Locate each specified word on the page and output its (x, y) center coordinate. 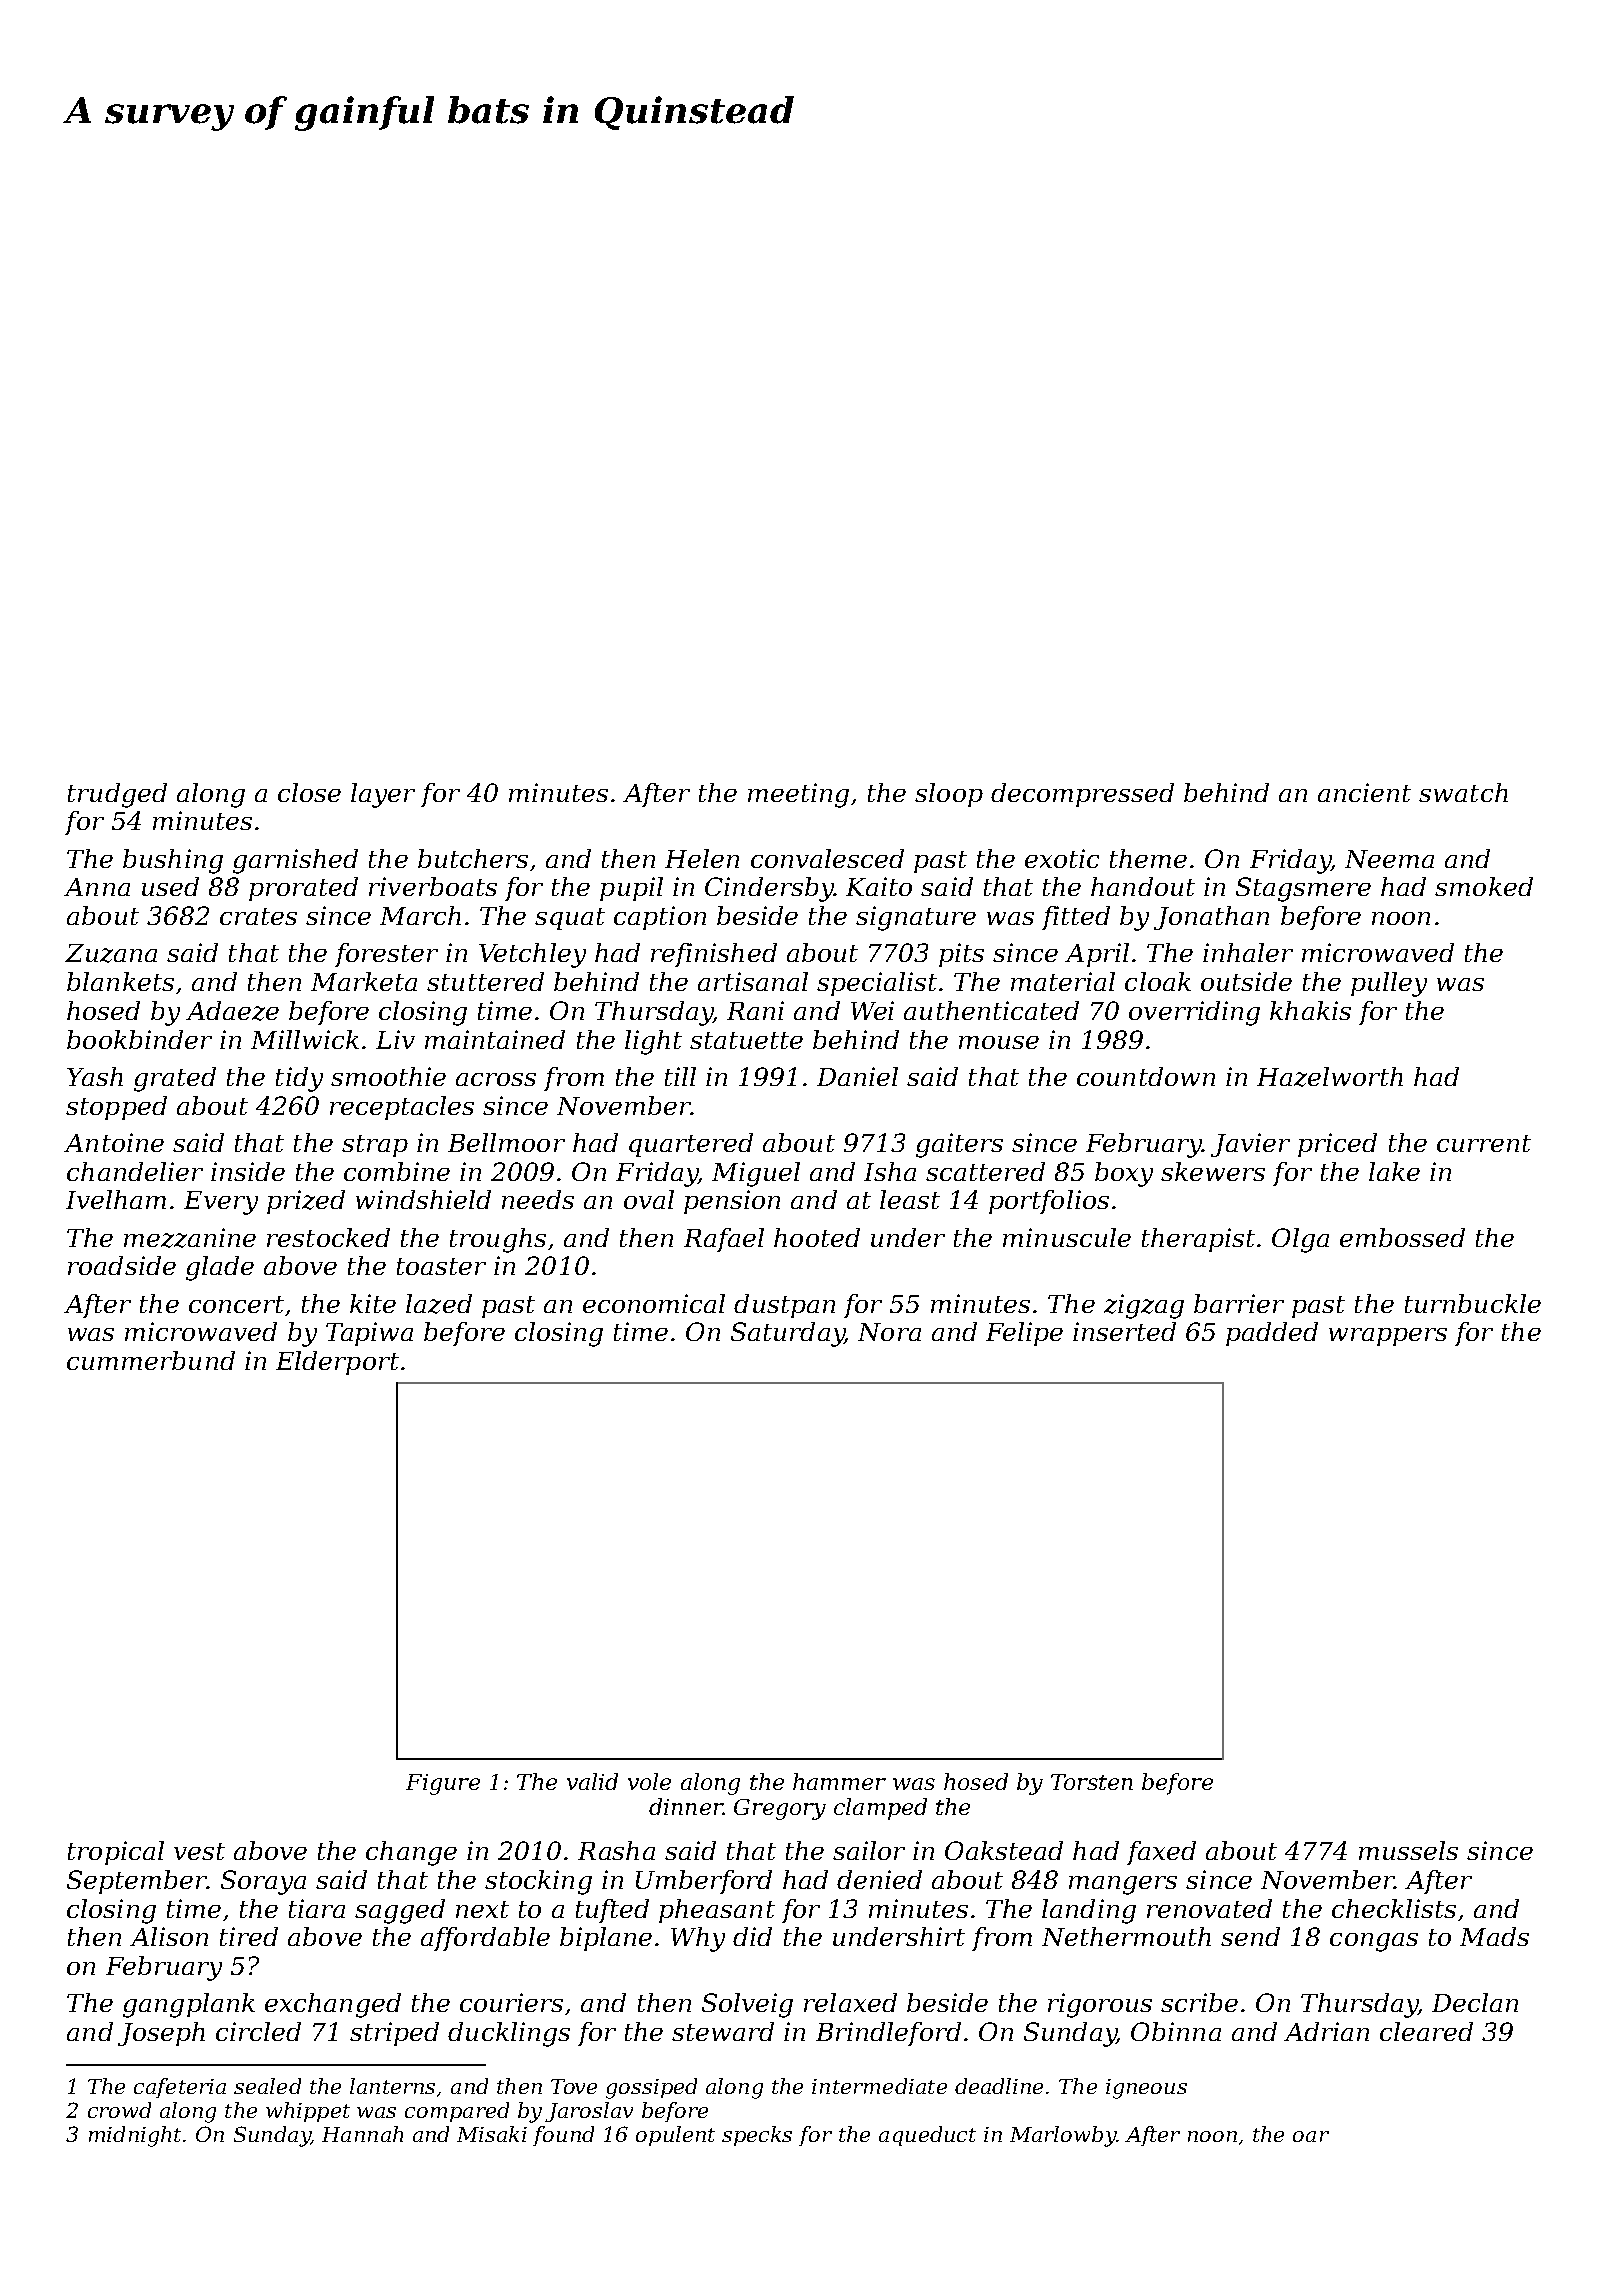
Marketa (364, 981)
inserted (1124, 1331)
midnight (135, 2136)
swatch (1463, 792)
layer (383, 795)
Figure (443, 1784)
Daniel (857, 1076)
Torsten (1092, 1782)
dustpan (784, 1306)
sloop (949, 795)
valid (592, 1781)
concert (236, 1304)
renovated (1209, 1908)
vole (649, 1781)
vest (199, 1851)
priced (1337, 1145)
